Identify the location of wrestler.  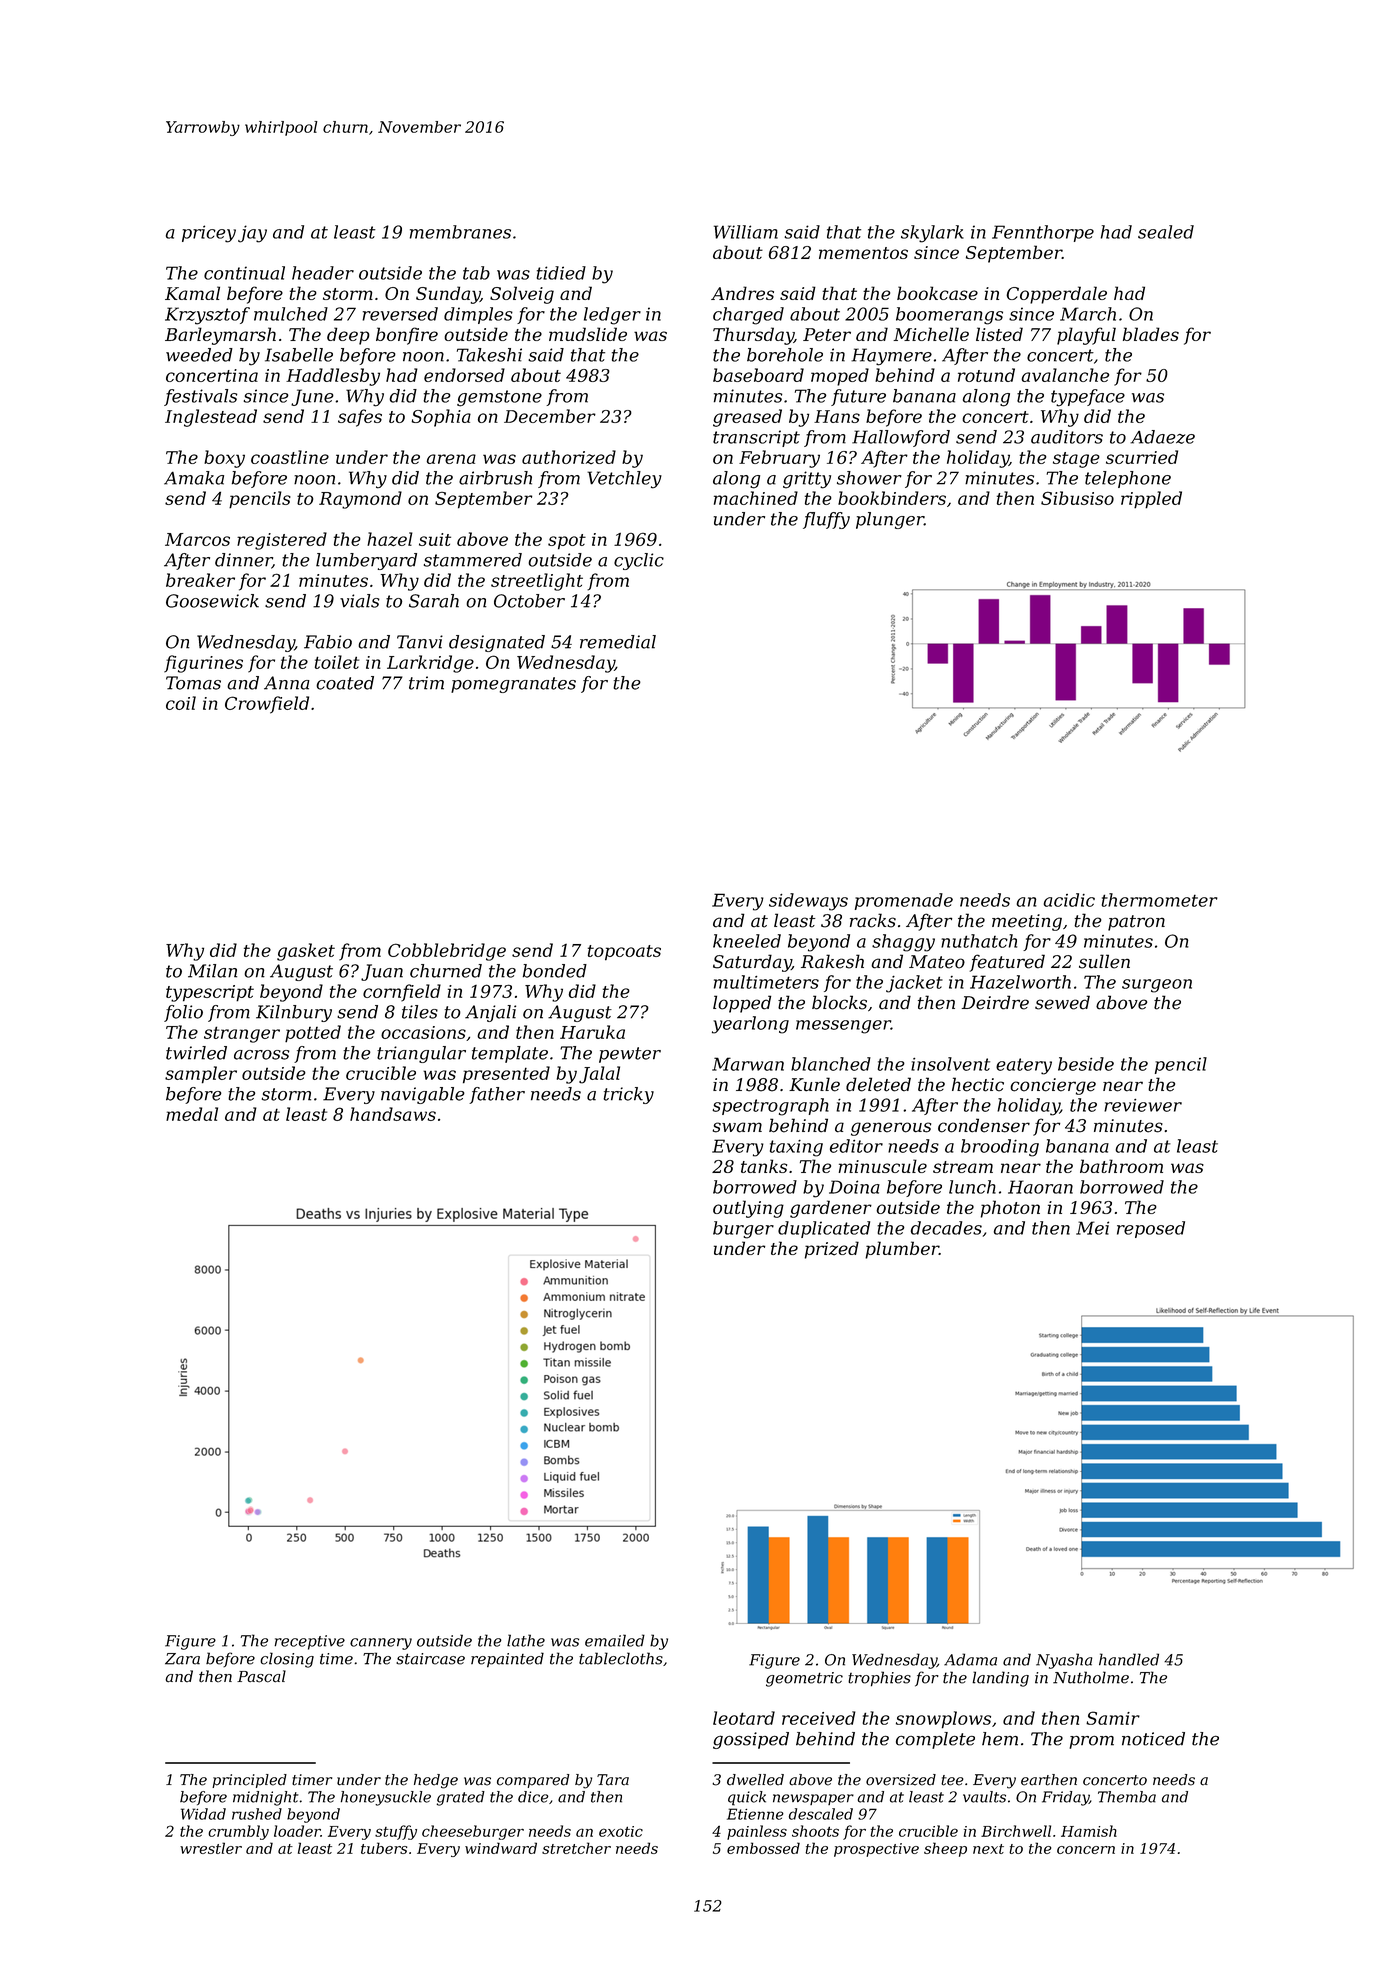
(211, 1848).
